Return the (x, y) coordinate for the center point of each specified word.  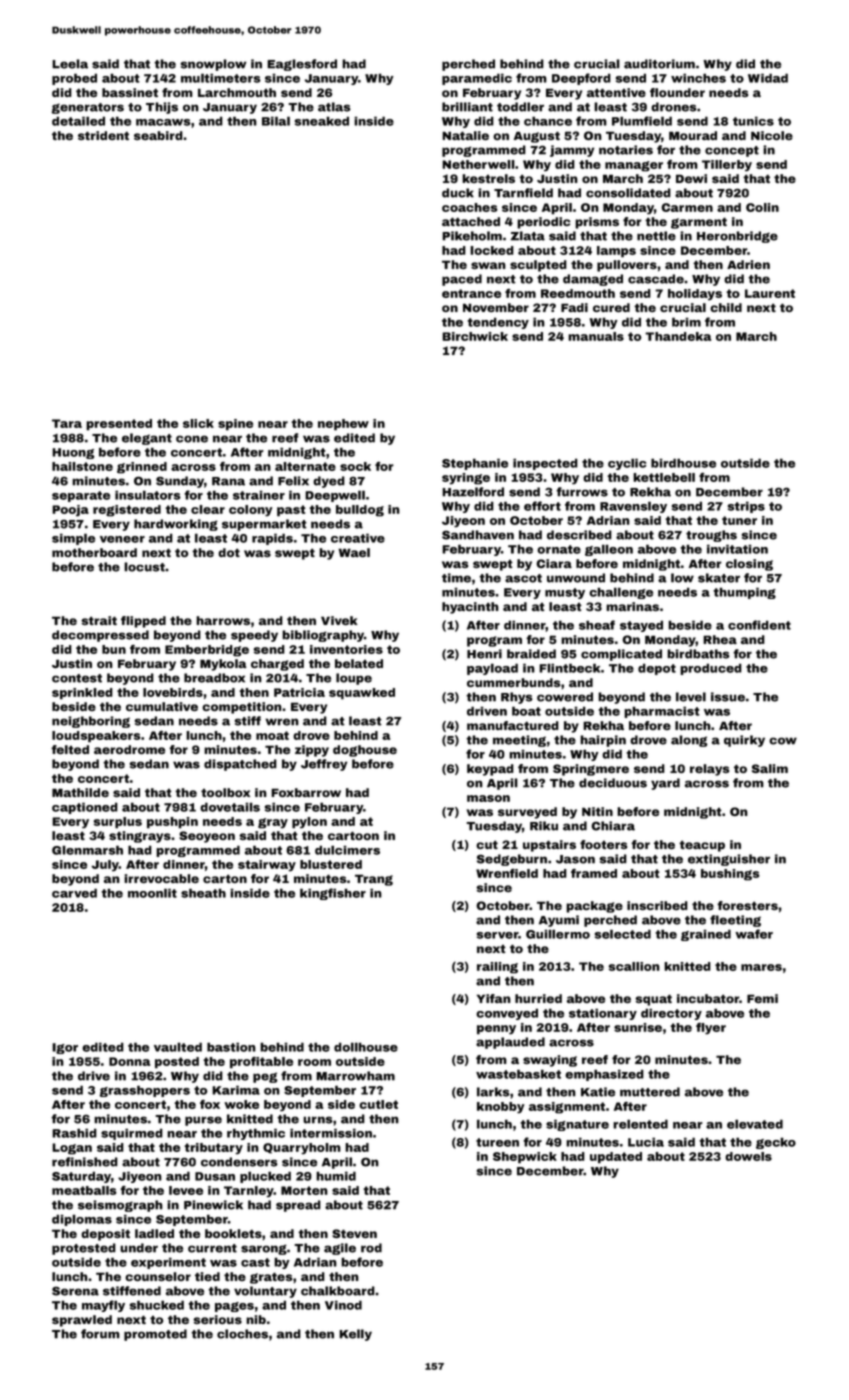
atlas (334, 107)
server (498, 935)
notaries (626, 150)
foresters (747, 905)
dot (229, 552)
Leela (70, 64)
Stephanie (475, 464)
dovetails (230, 807)
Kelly (355, 1335)
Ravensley (633, 507)
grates (271, 1278)
